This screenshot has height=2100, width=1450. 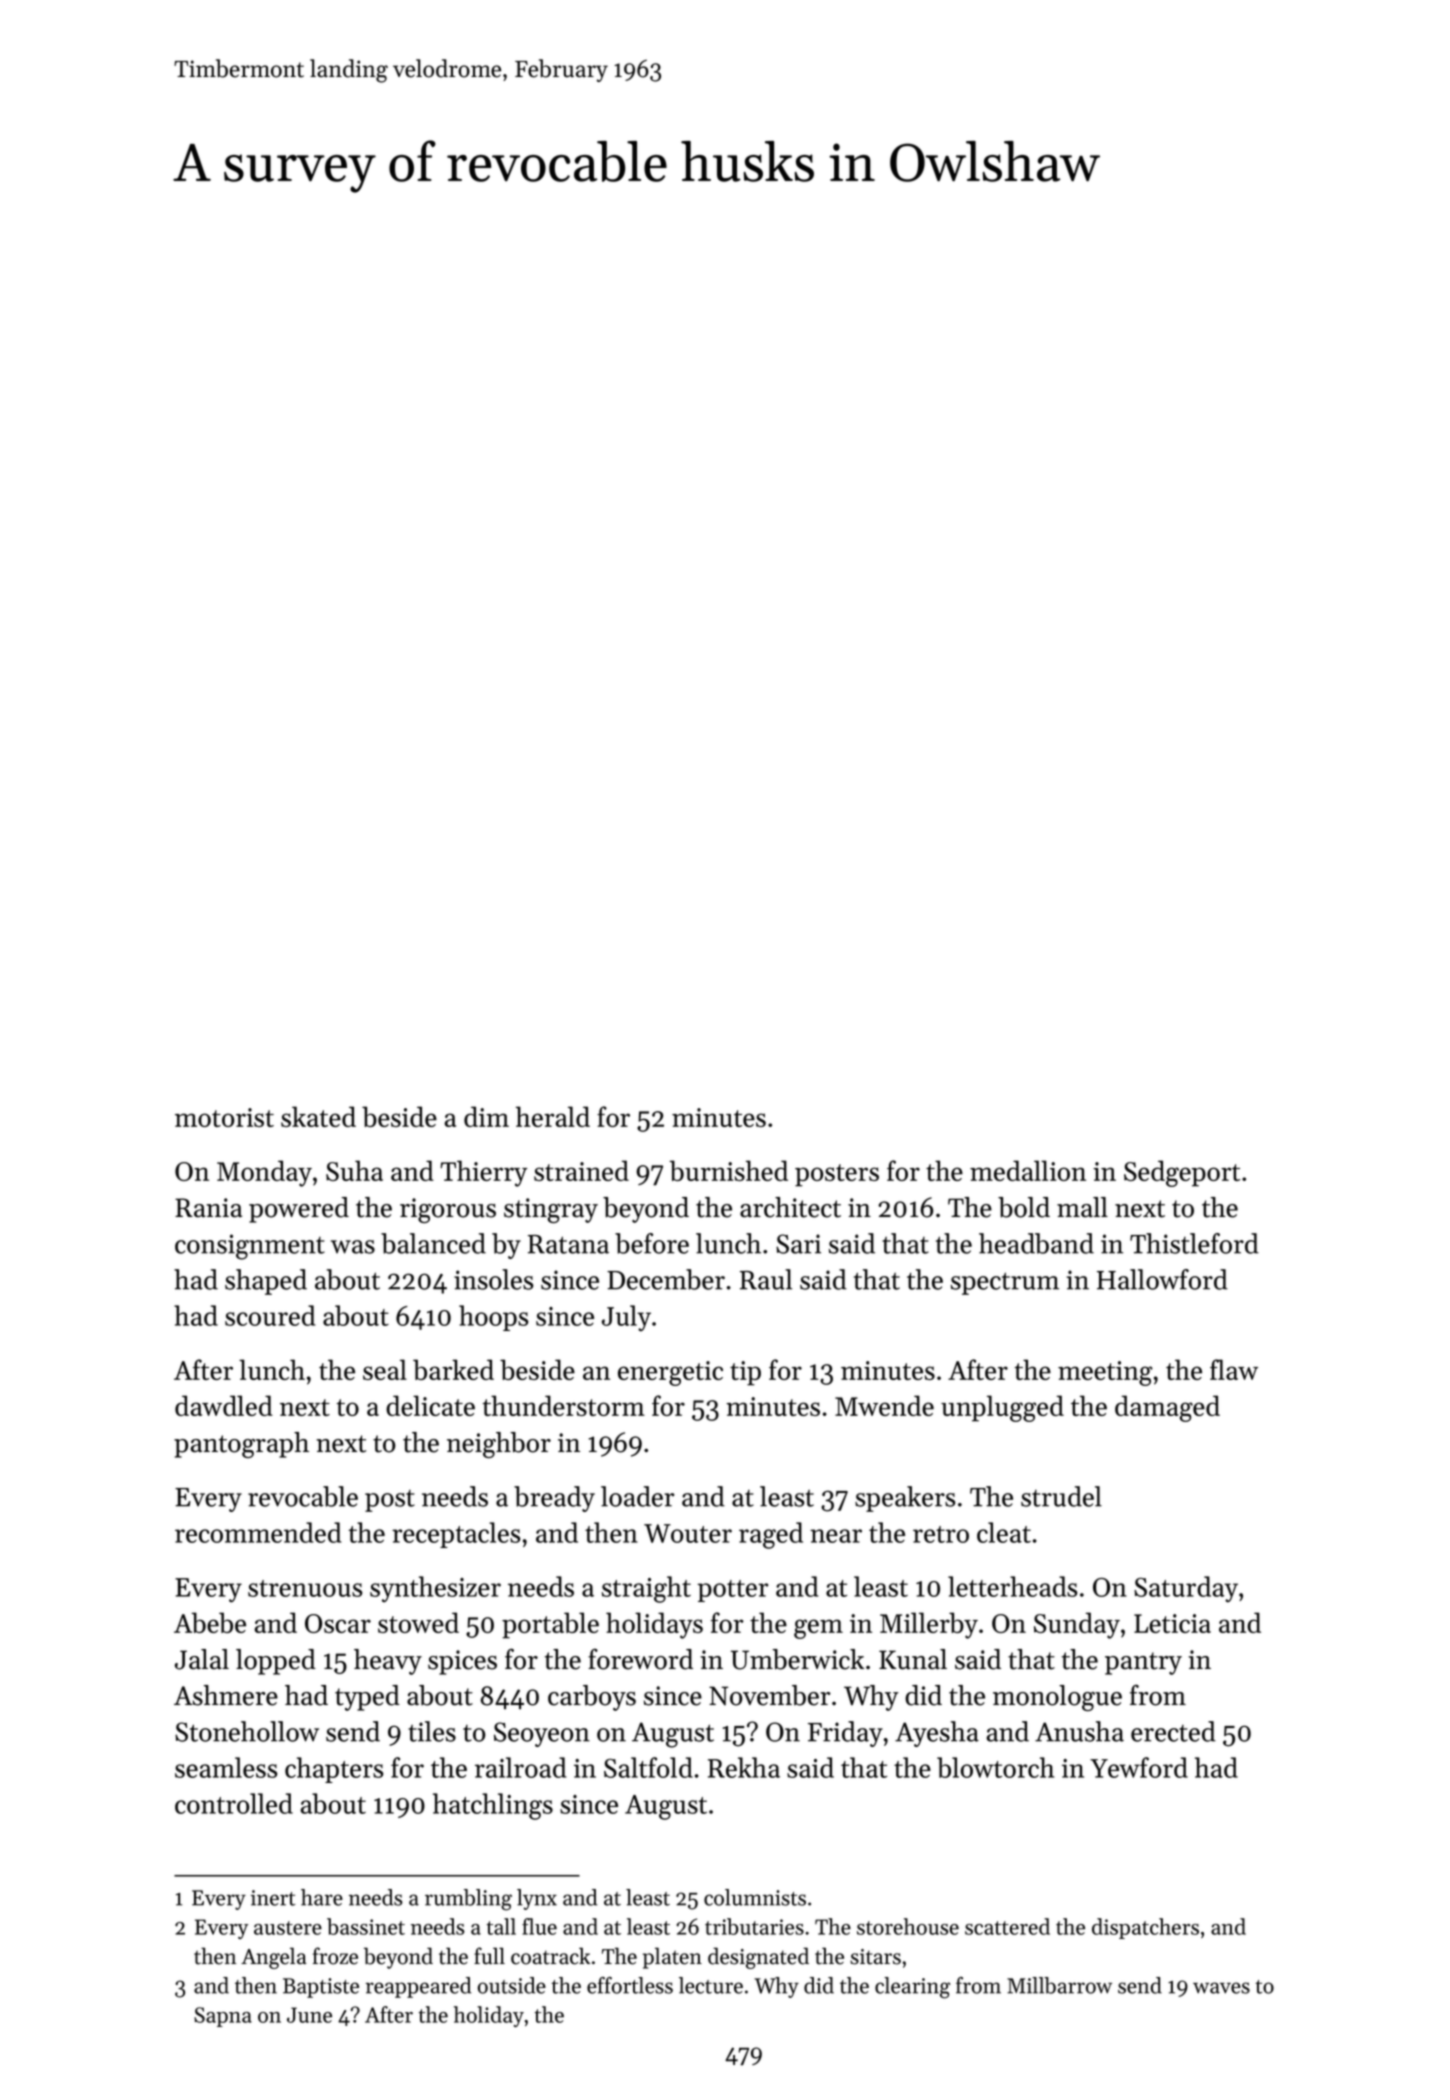 I want to click on speakers, so click(x=905, y=1499).
